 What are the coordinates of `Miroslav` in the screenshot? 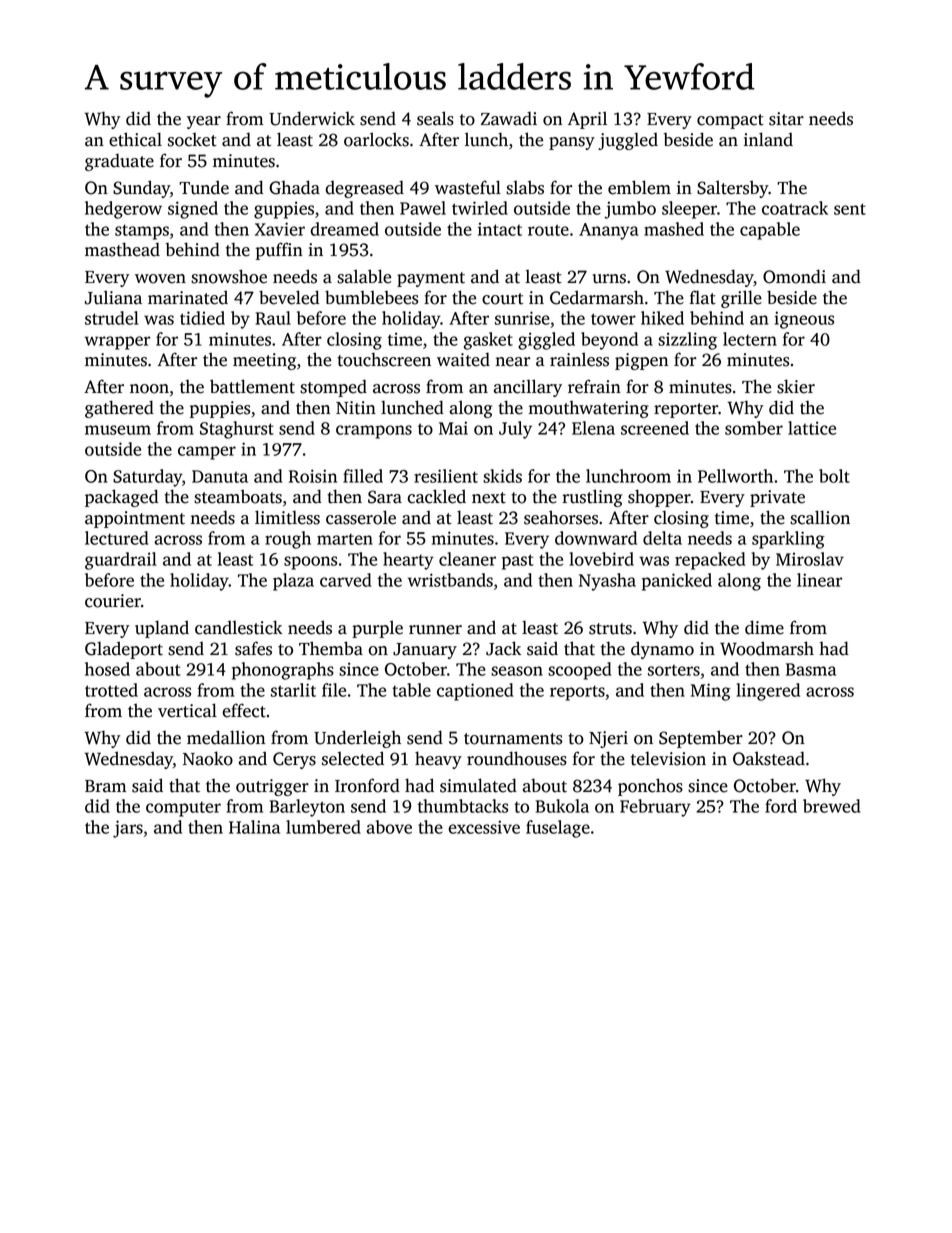 It's located at (810, 559).
